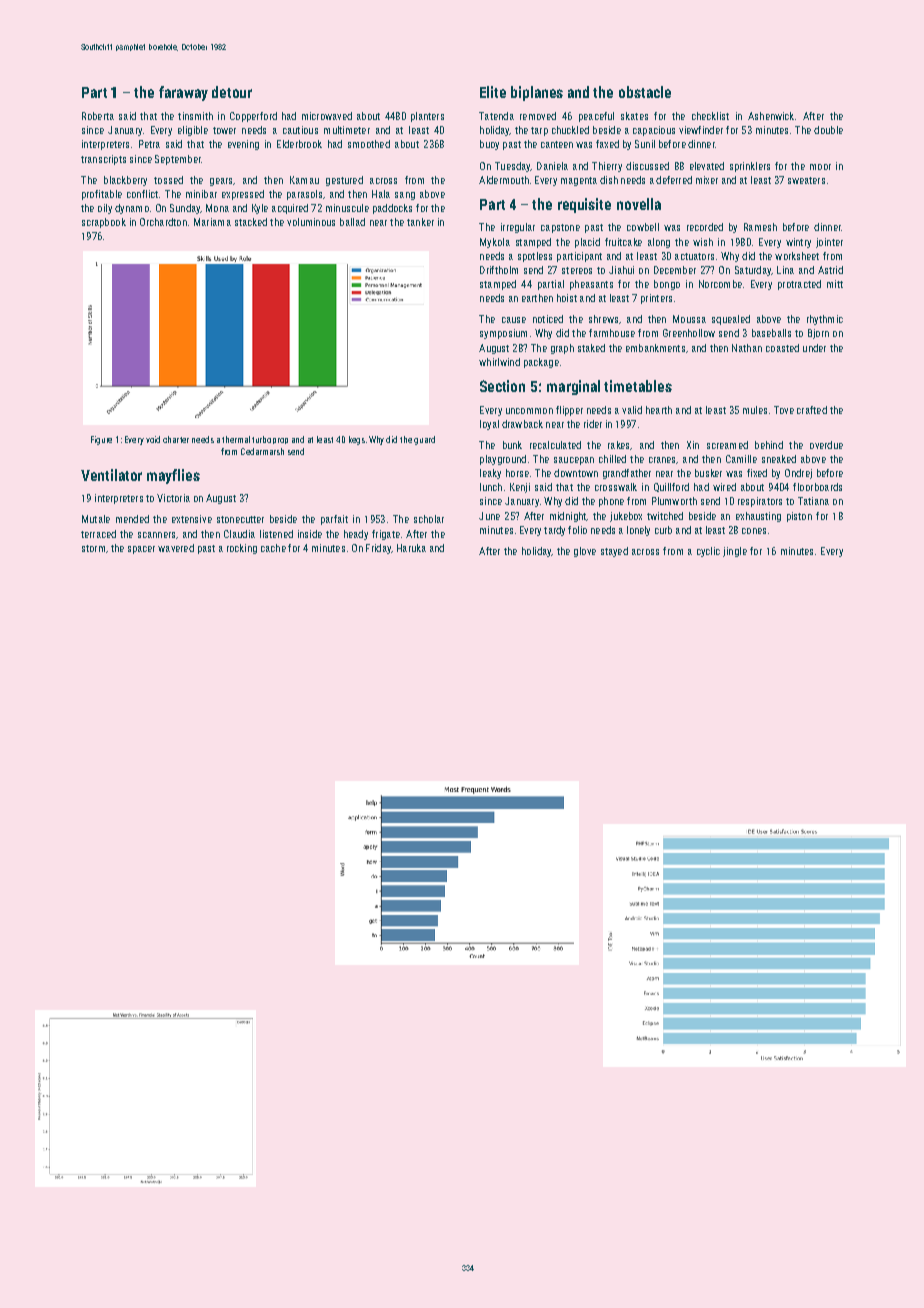 The image size is (924, 1308). Describe the element at coordinates (645, 92) in the screenshot. I see `obstacle` at that location.
